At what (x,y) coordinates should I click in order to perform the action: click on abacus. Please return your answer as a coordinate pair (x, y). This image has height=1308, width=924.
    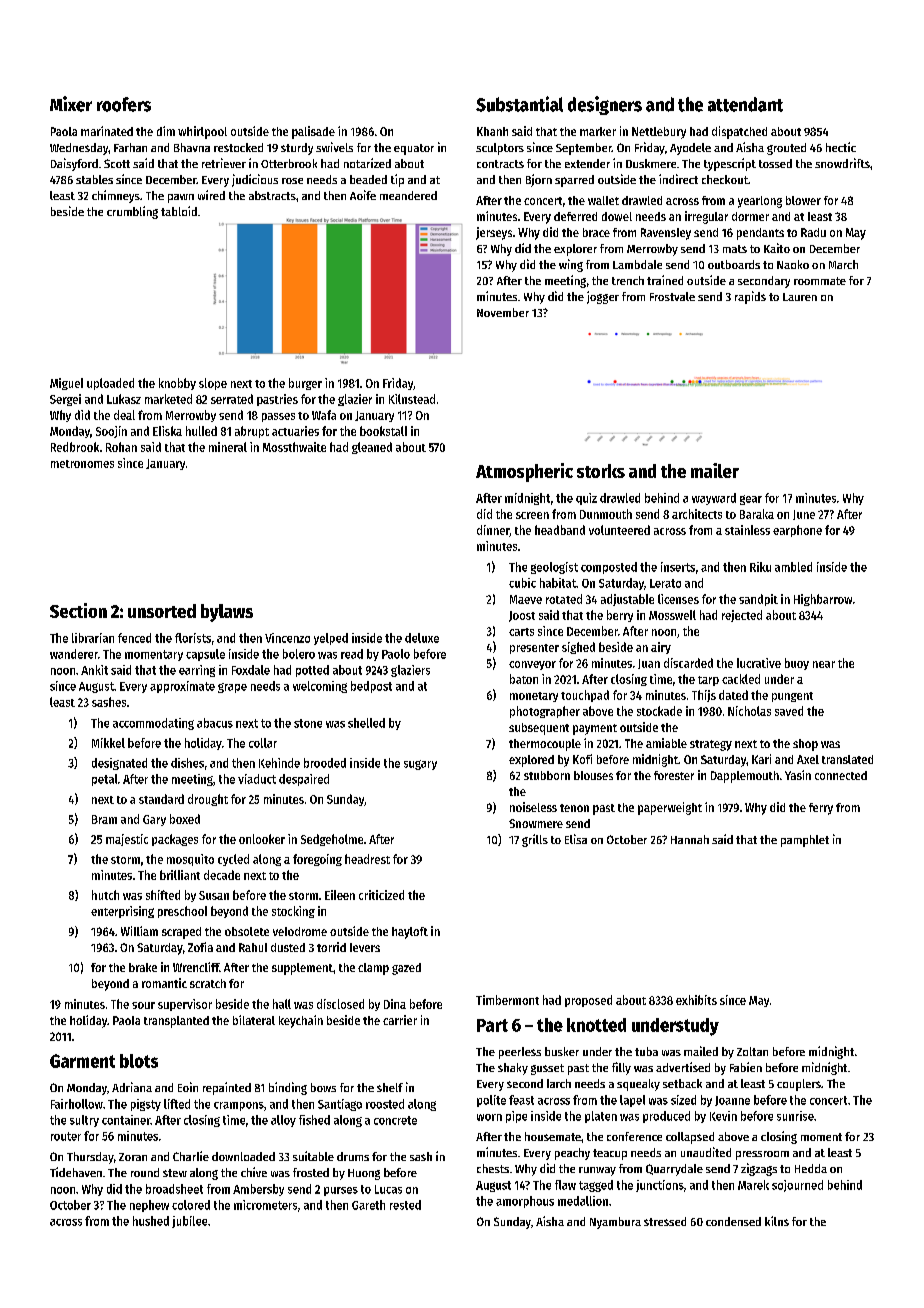
    Looking at the image, I should click on (215, 723).
